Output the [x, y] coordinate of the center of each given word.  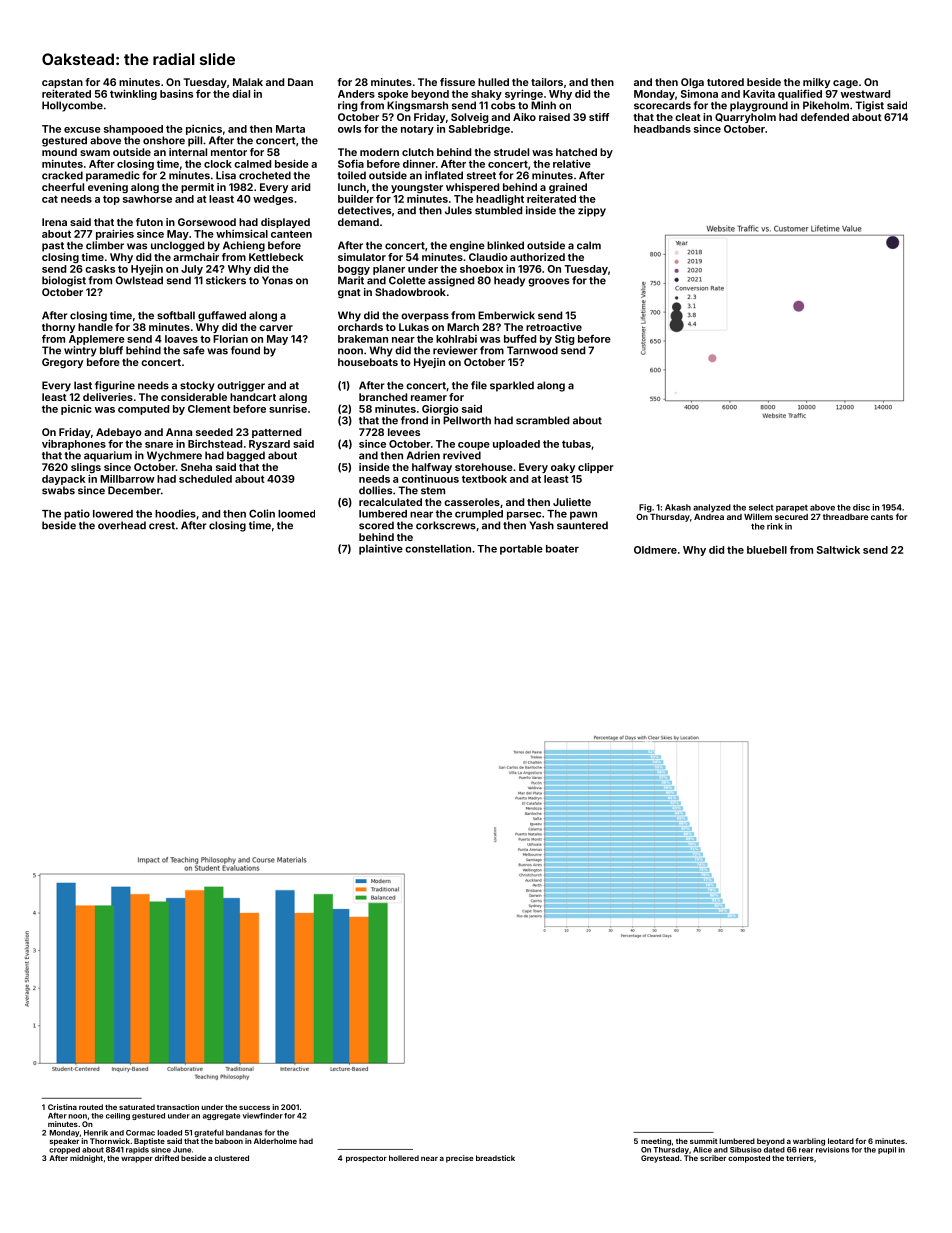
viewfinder [263, 1116]
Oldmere [655, 550]
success [254, 1108]
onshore [164, 140]
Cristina [62, 1107]
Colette [407, 280]
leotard [841, 1141]
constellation [438, 548]
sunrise [288, 409]
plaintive [381, 549]
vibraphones [74, 444]
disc [861, 507]
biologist [64, 281]
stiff [599, 117]
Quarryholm [745, 118]
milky [816, 83]
